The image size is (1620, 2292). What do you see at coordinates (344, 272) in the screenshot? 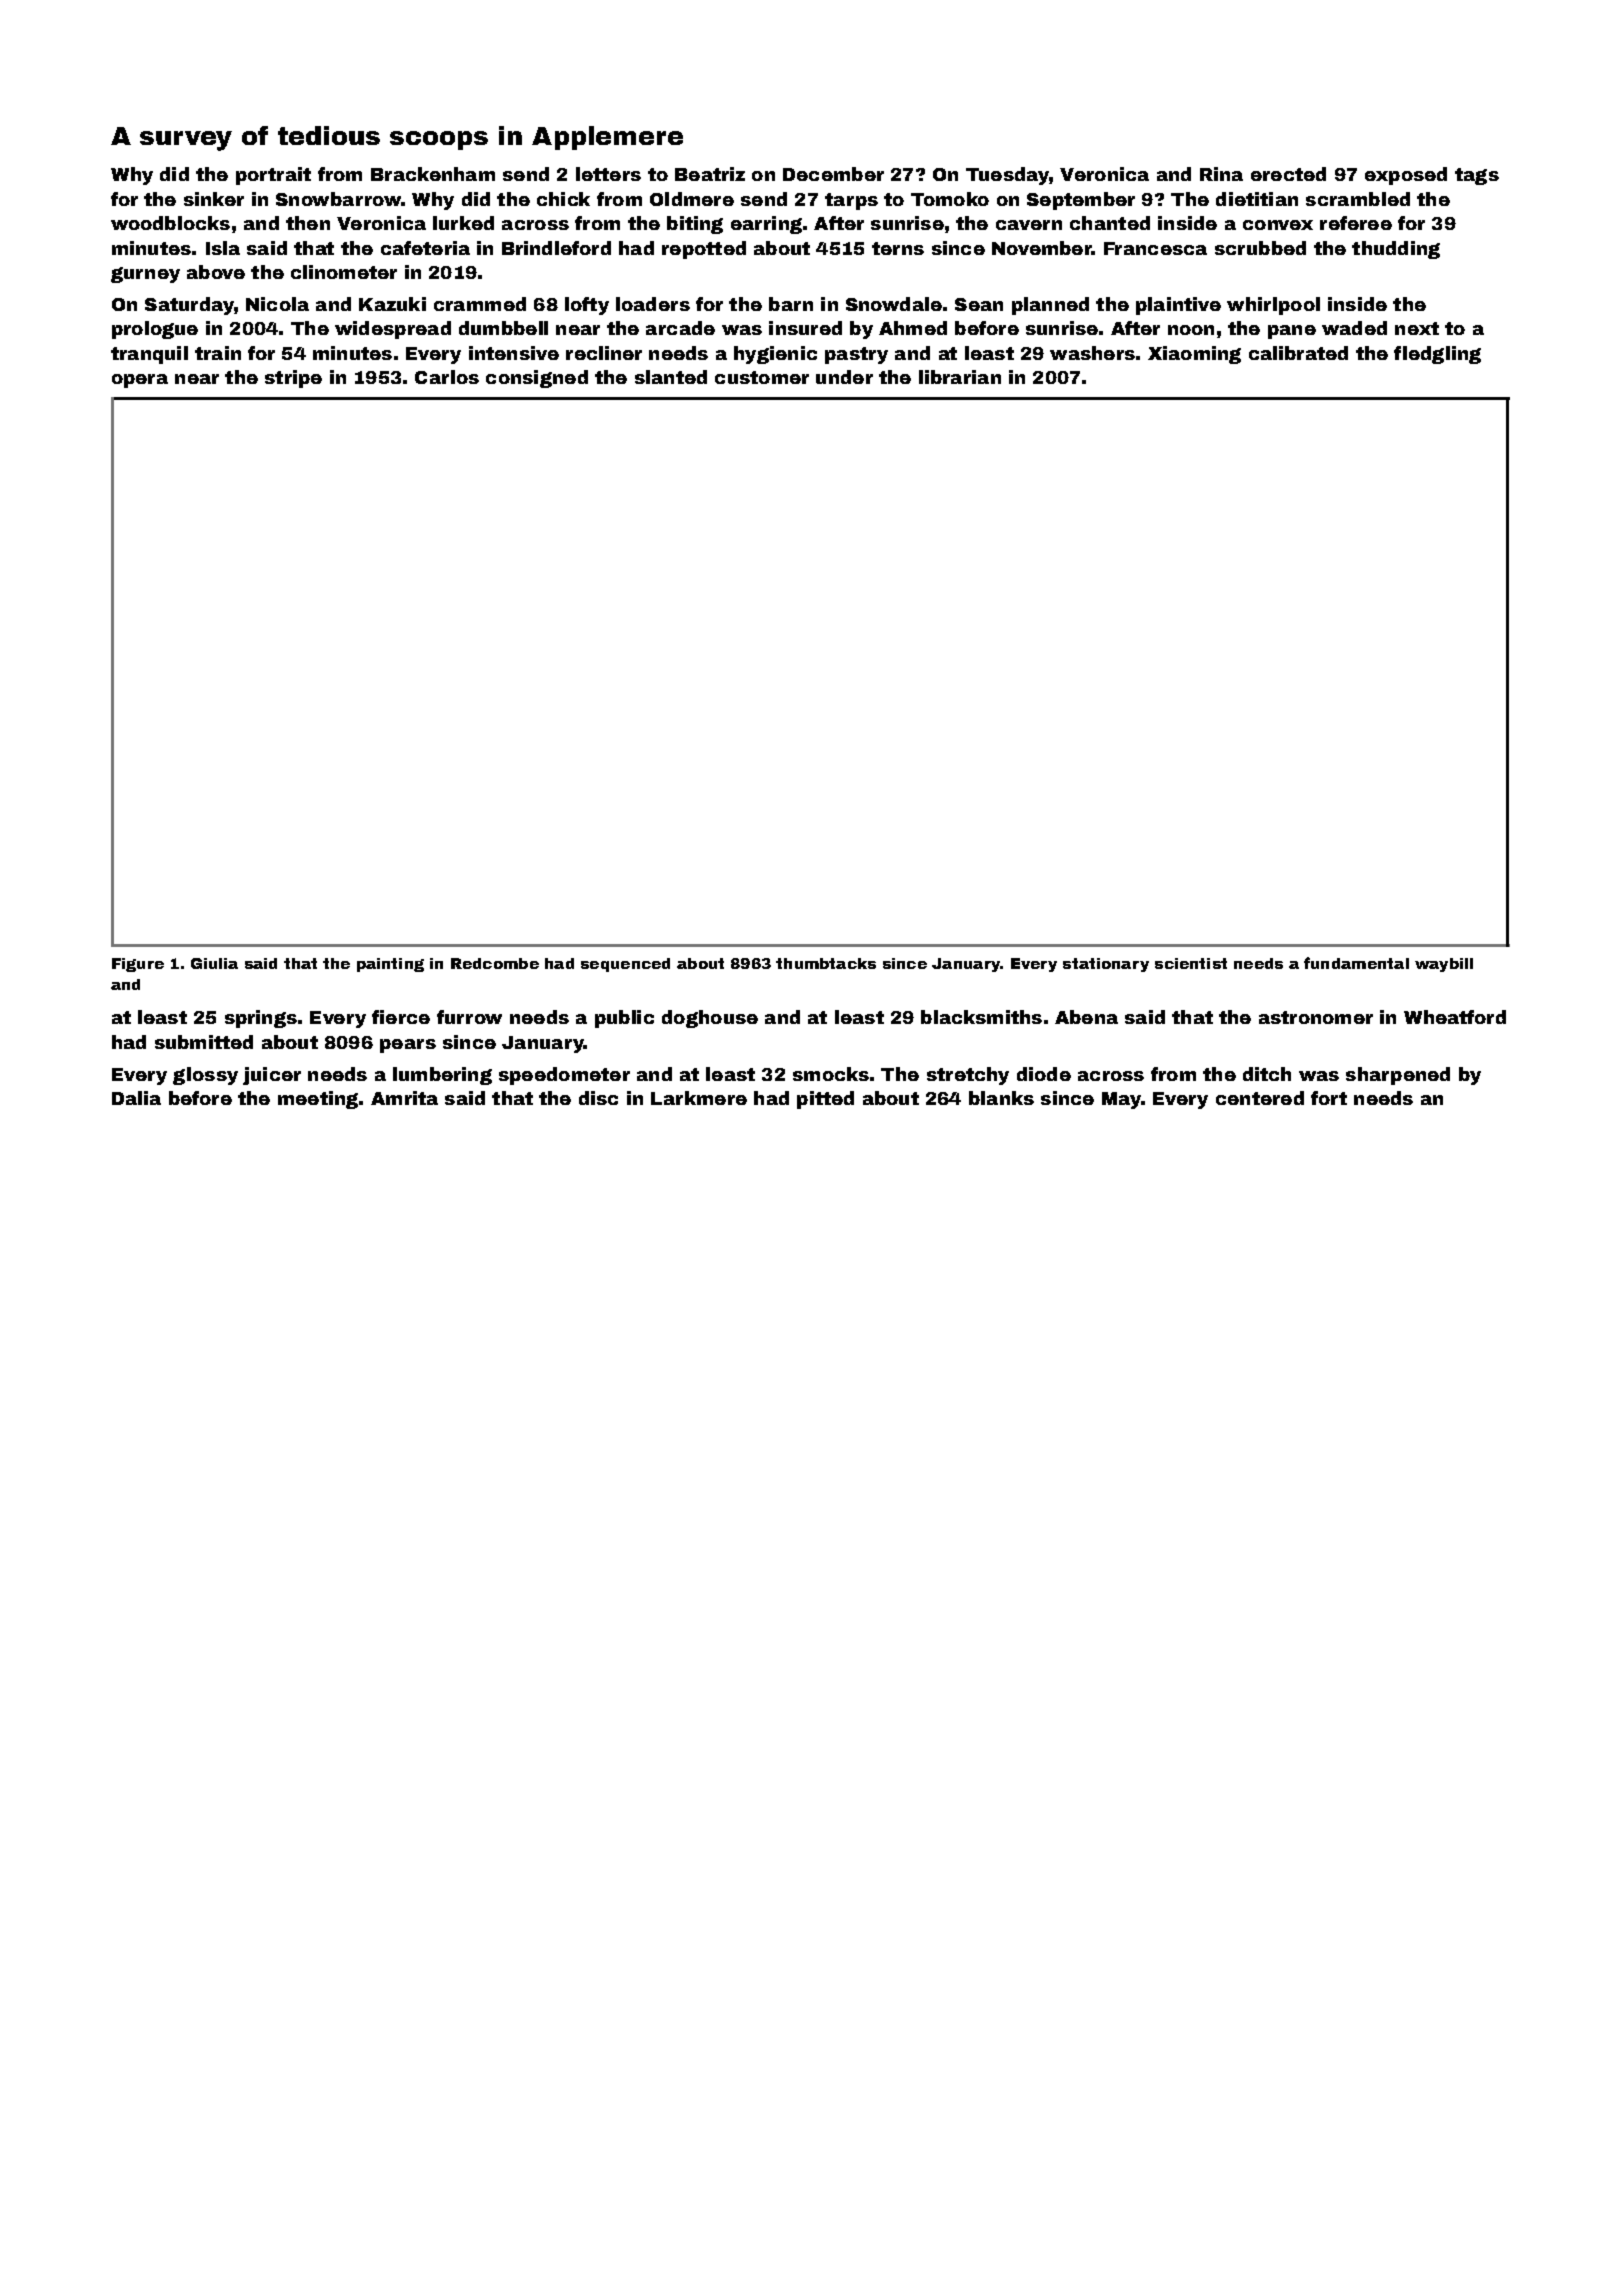
I see `clinometer` at bounding box center [344, 272].
